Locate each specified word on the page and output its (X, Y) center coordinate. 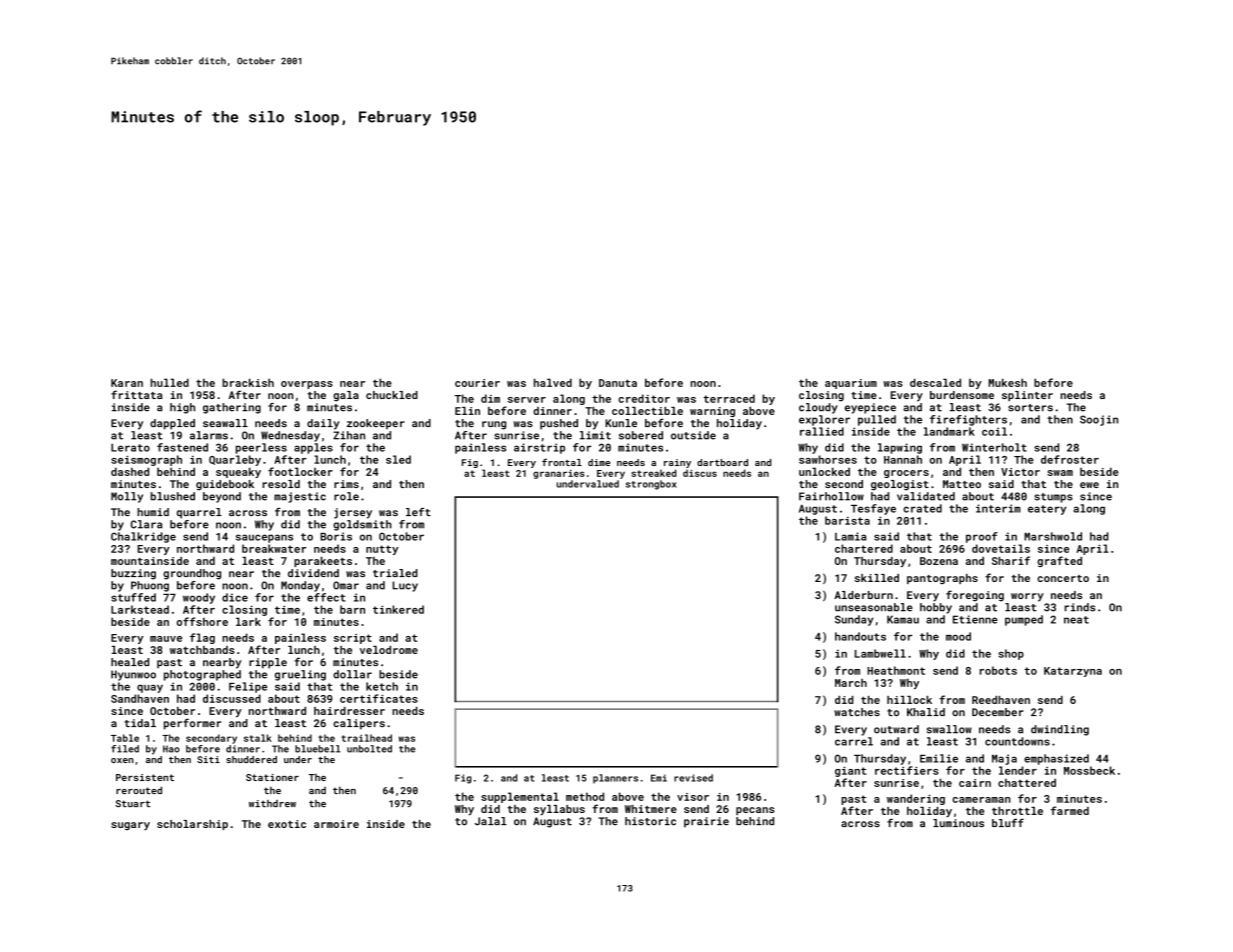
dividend (313, 573)
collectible (647, 411)
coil (994, 431)
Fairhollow (831, 496)
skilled (877, 578)
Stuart (133, 804)
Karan (127, 383)
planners (615, 779)
